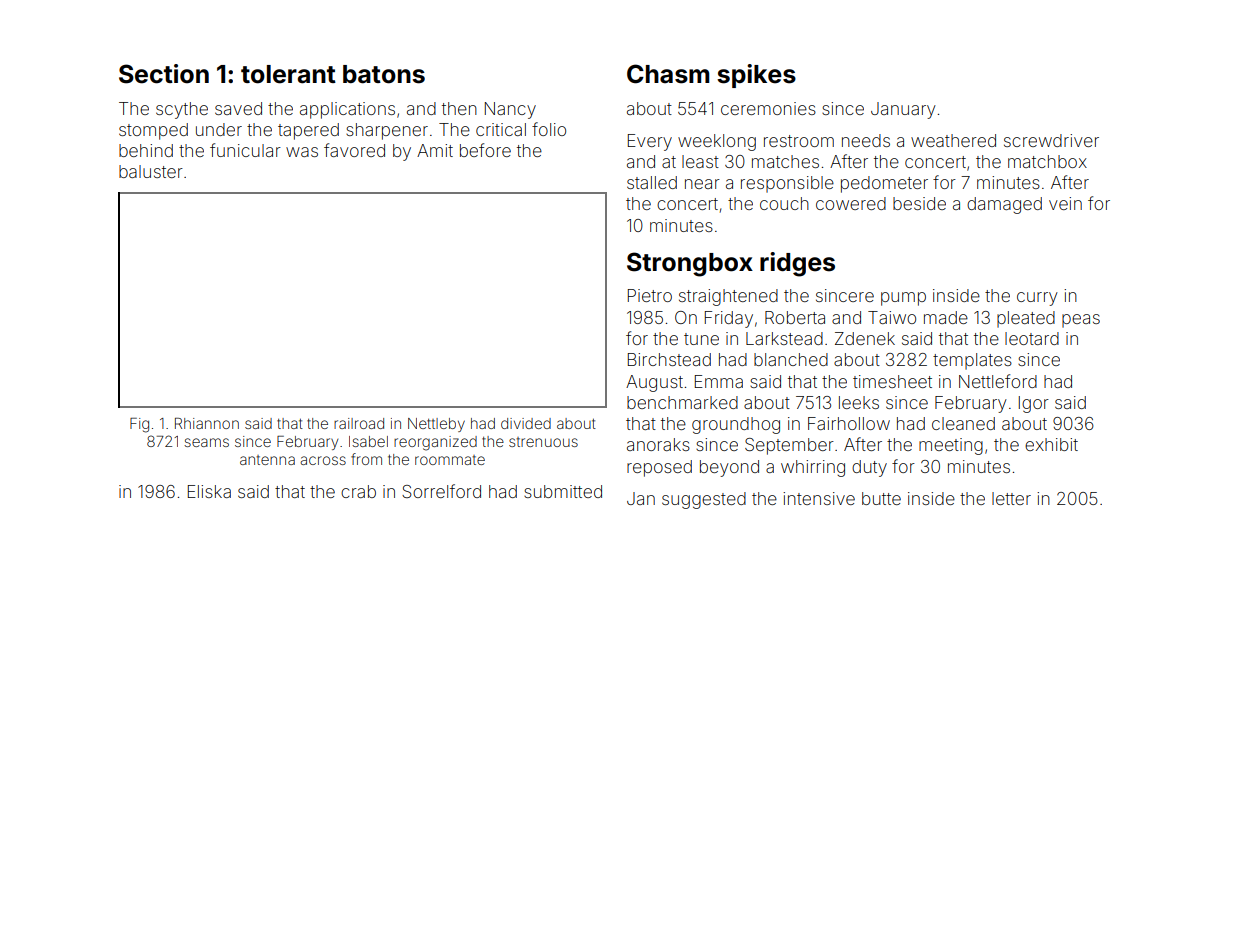  I want to click on favored, so click(354, 150).
